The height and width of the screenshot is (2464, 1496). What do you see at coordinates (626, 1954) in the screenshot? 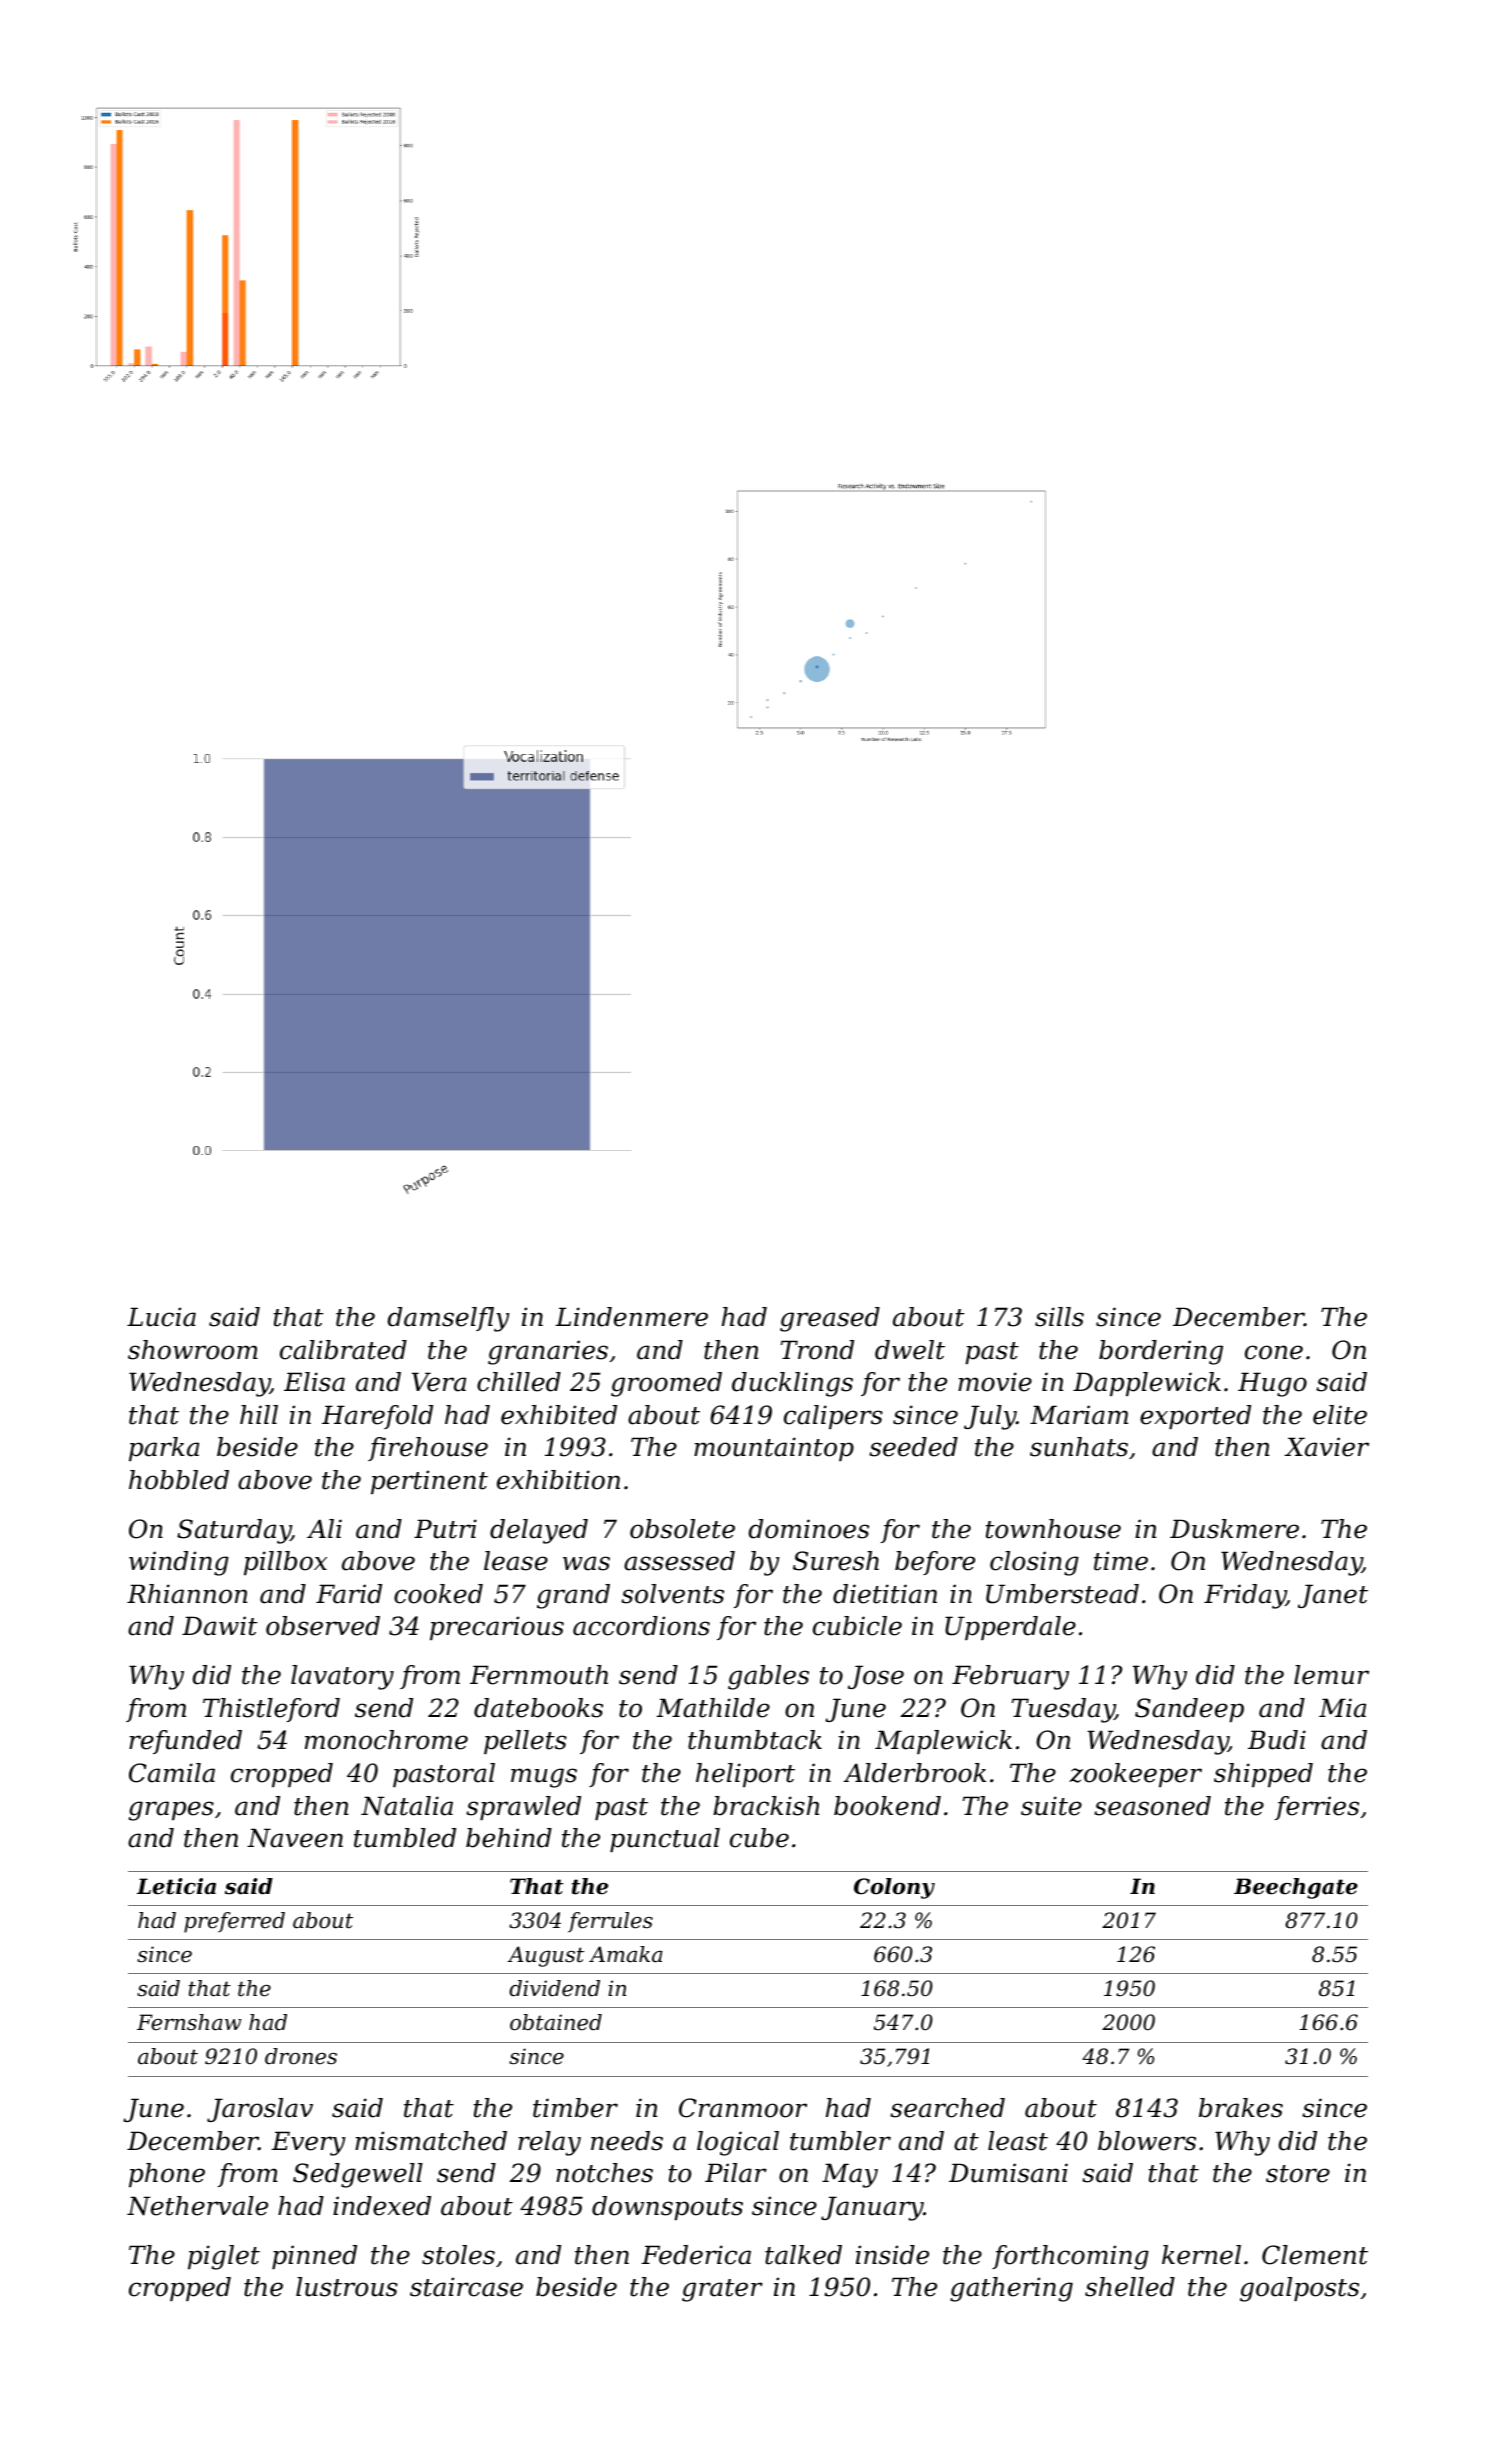
I see `Amaka` at bounding box center [626, 1954].
